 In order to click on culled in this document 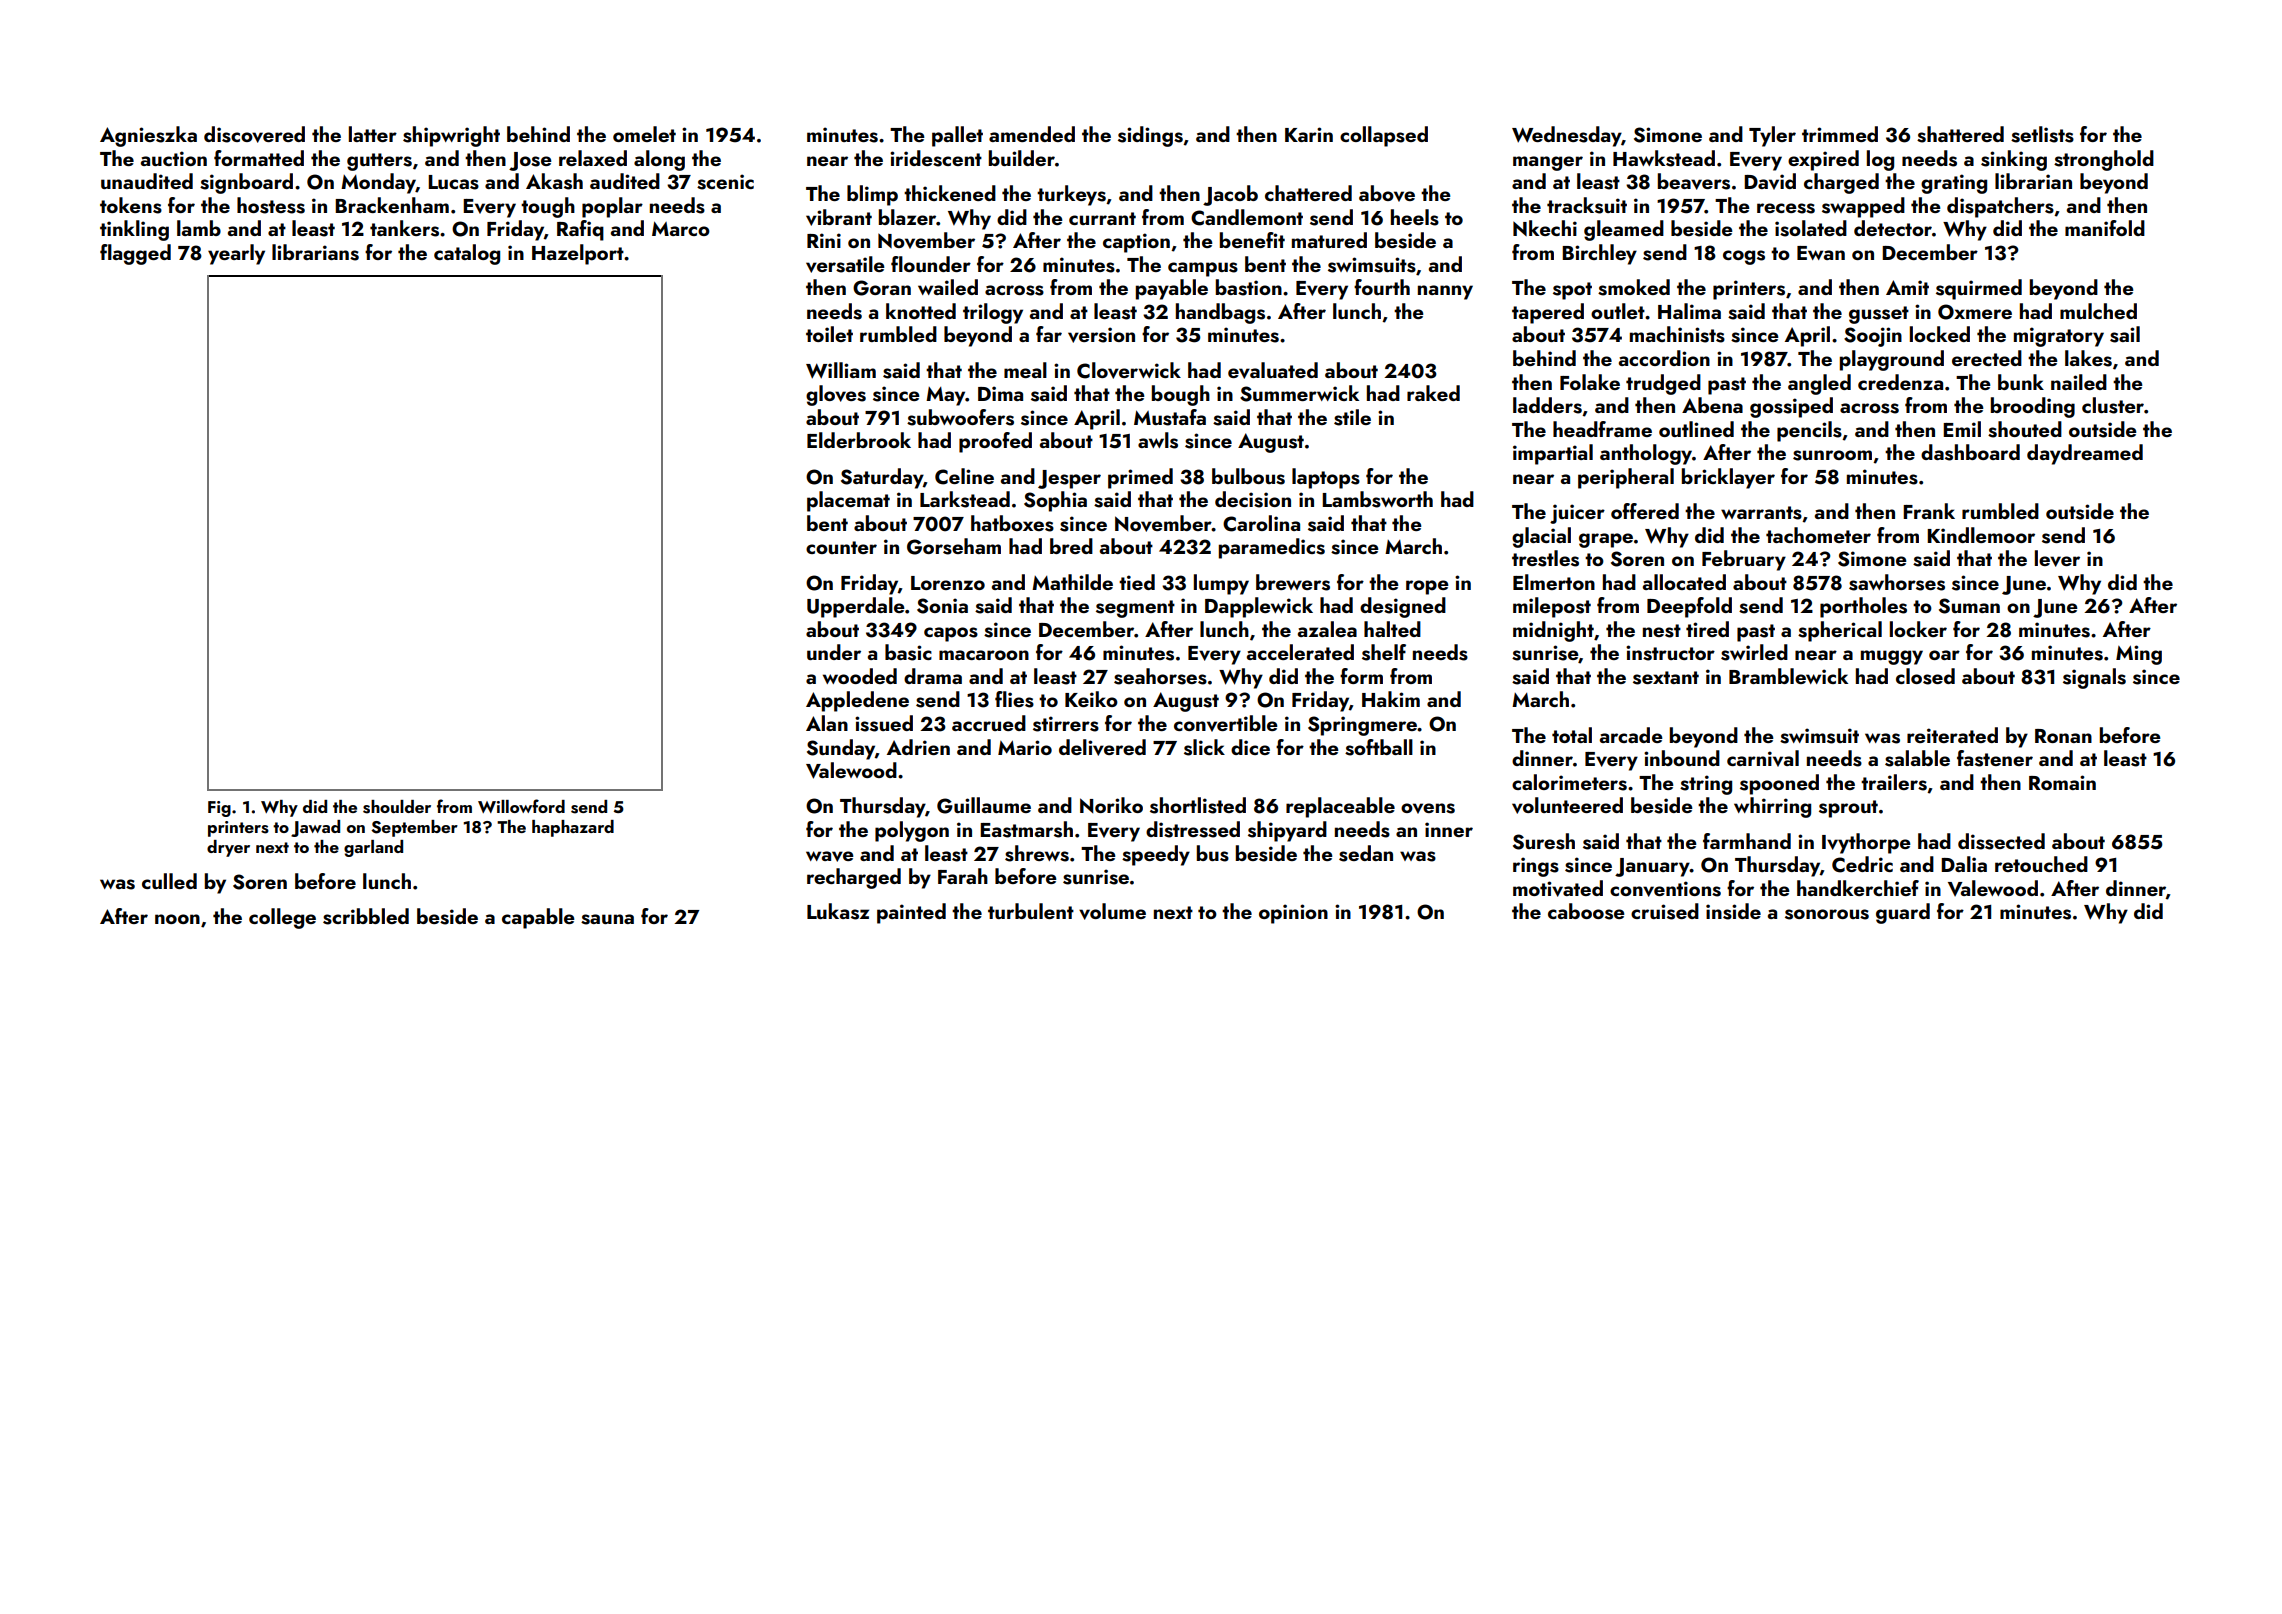, I will do `click(169, 881)`.
